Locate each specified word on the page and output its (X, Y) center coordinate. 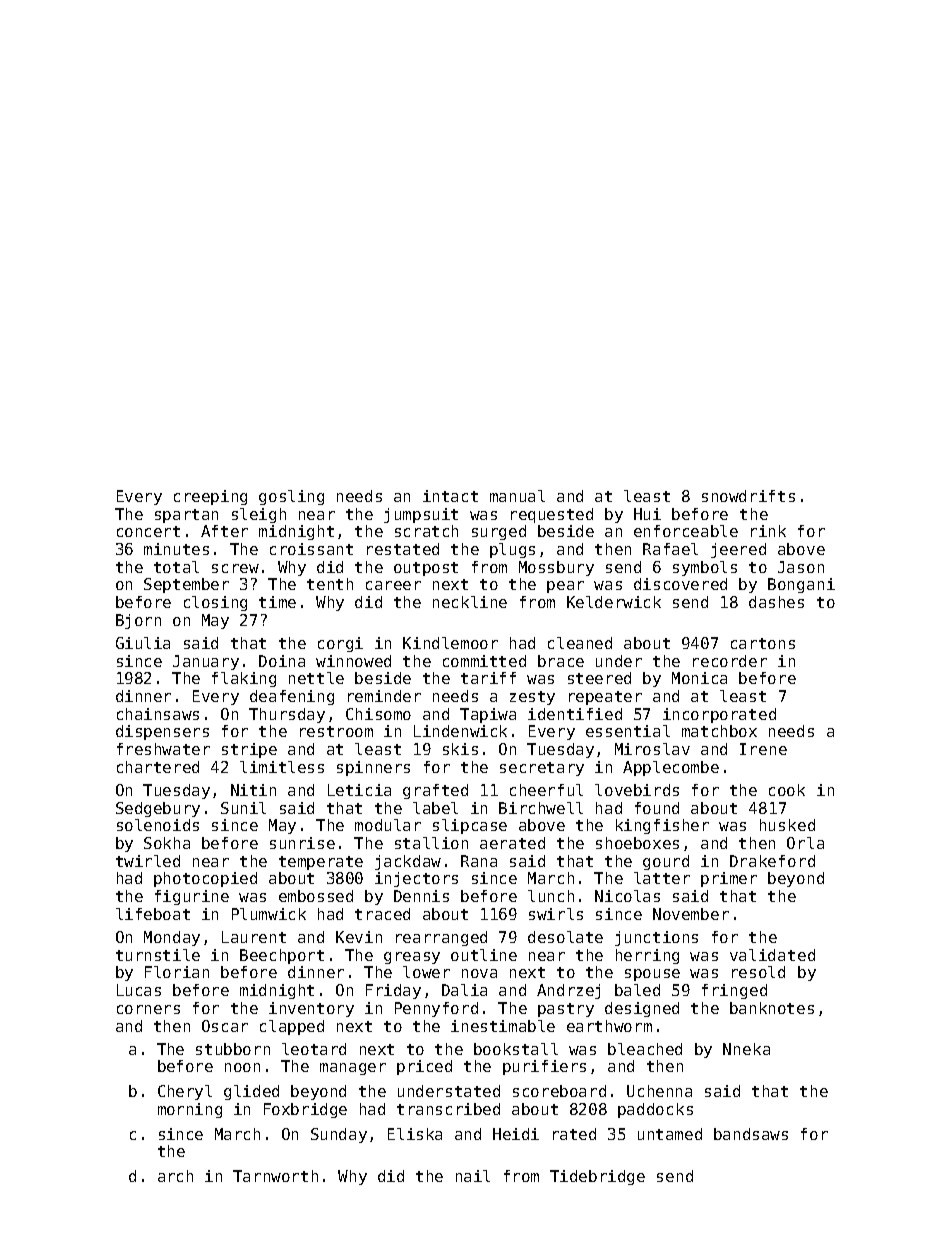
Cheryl (185, 1092)
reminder (384, 696)
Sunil (243, 808)
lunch (551, 896)
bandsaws (751, 1134)
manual (517, 496)
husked (787, 825)
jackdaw (408, 862)
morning (190, 1110)
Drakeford (772, 861)
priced (424, 1067)
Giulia (143, 643)
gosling (291, 497)
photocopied (205, 879)
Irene (763, 749)
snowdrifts (748, 496)
